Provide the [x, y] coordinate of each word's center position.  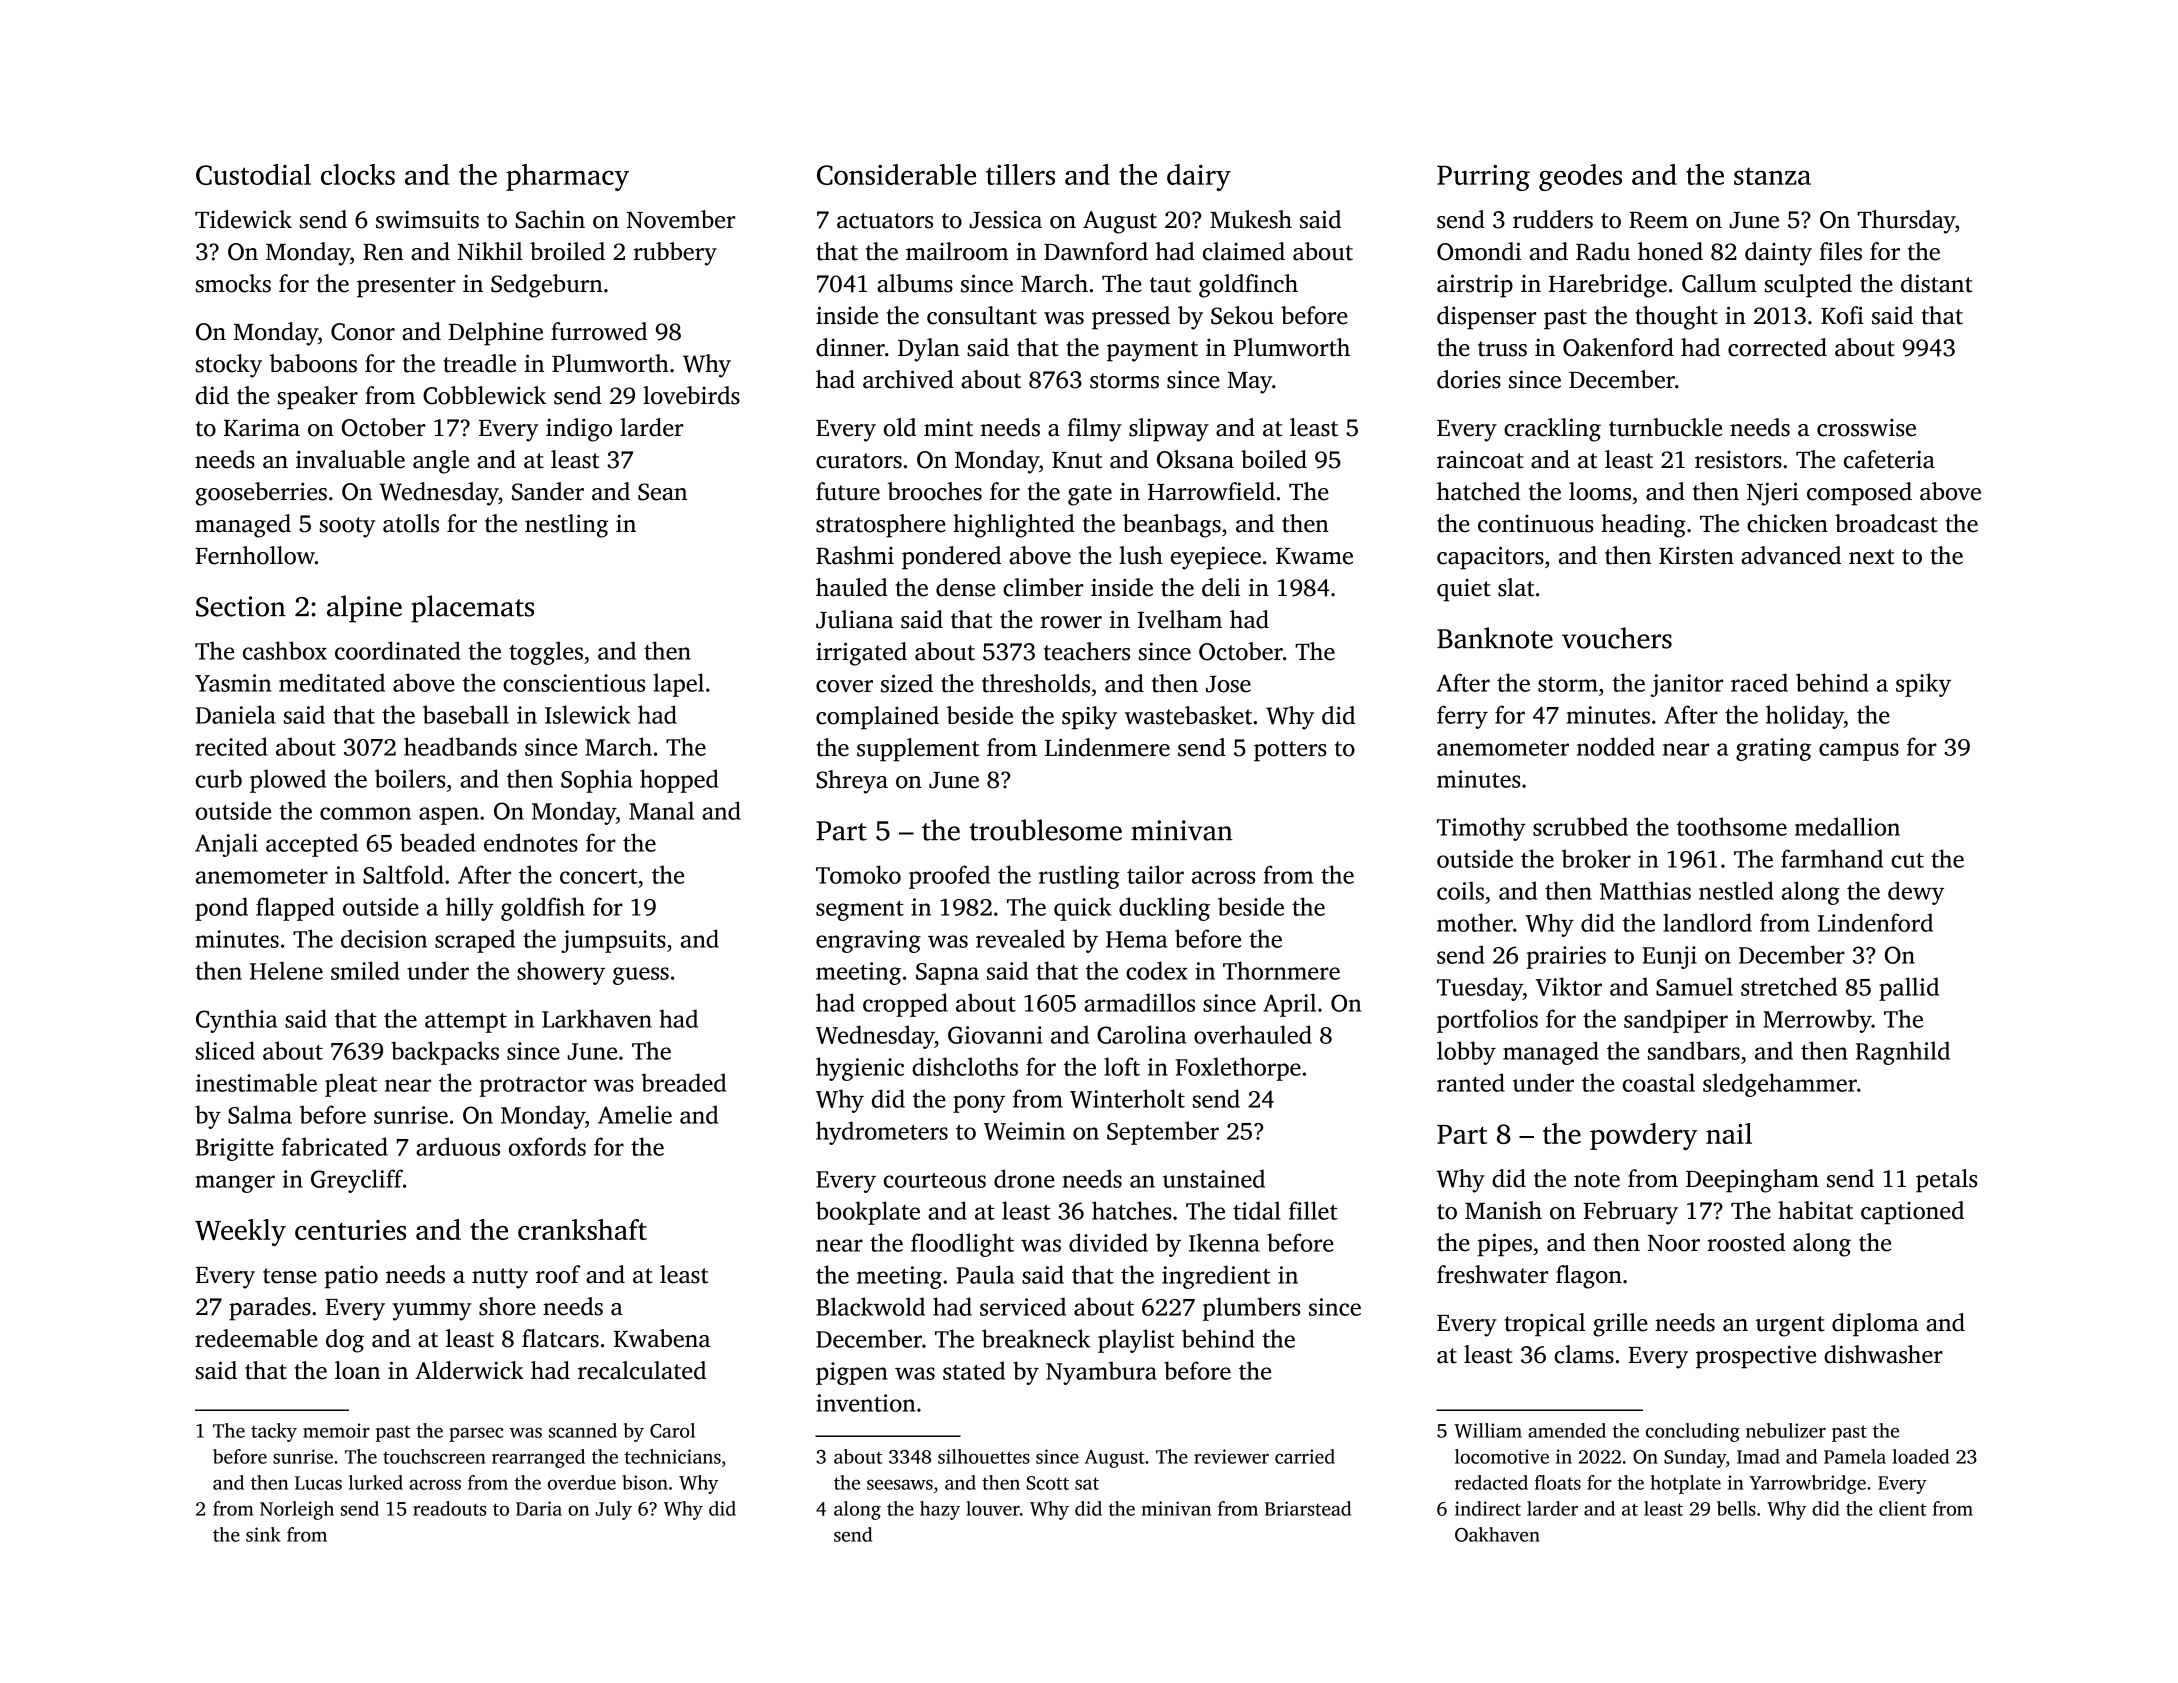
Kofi [1842, 315]
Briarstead [1308, 1508]
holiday [1805, 717]
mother [1475, 922]
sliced [225, 1050]
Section [241, 606]
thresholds [1036, 683]
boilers [410, 778]
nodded [1616, 746]
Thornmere [1281, 970]
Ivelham [1180, 619]
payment [1152, 351]
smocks [233, 283]
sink [263, 1534]
